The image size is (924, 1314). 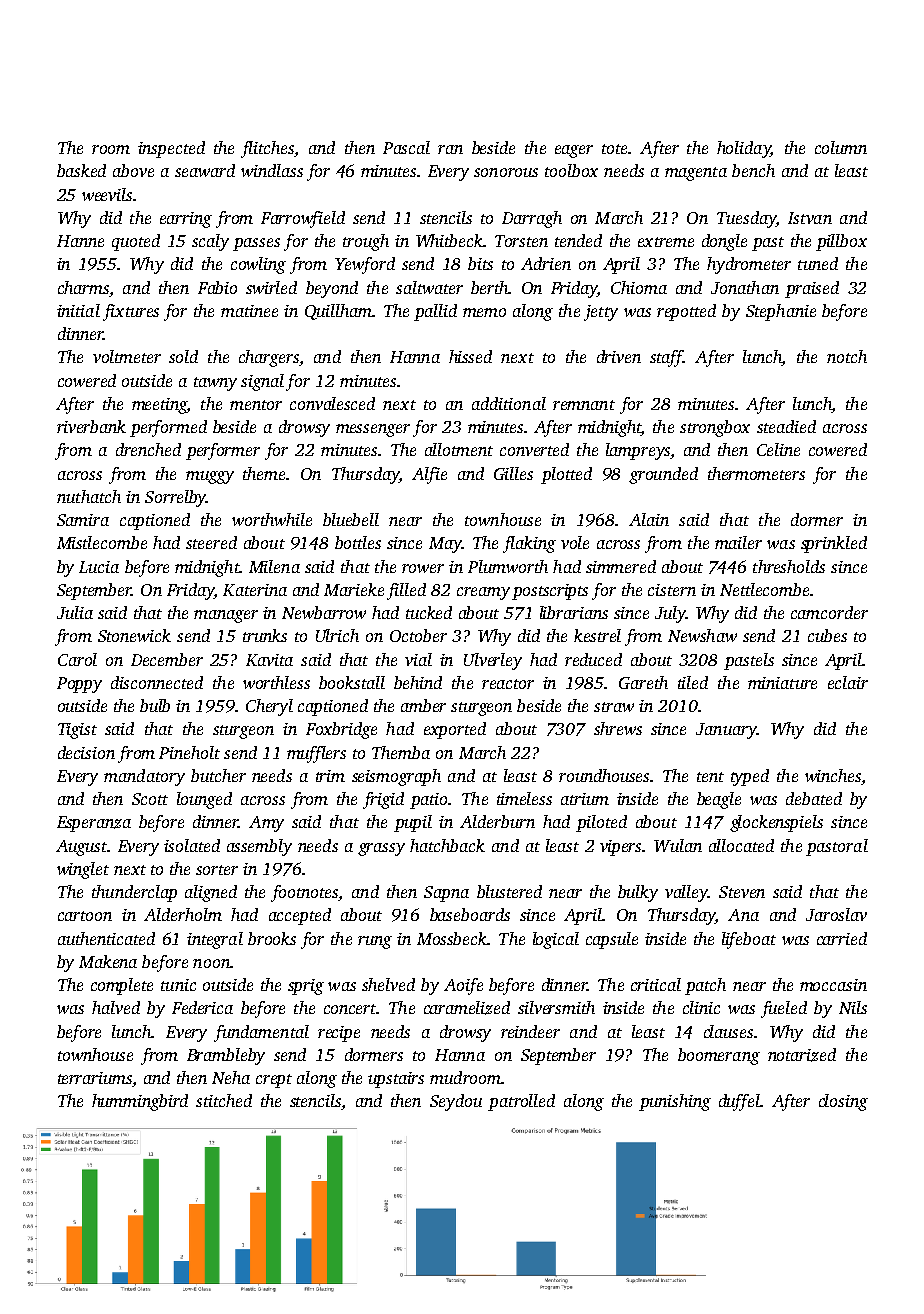 I want to click on eager, so click(x=574, y=151).
